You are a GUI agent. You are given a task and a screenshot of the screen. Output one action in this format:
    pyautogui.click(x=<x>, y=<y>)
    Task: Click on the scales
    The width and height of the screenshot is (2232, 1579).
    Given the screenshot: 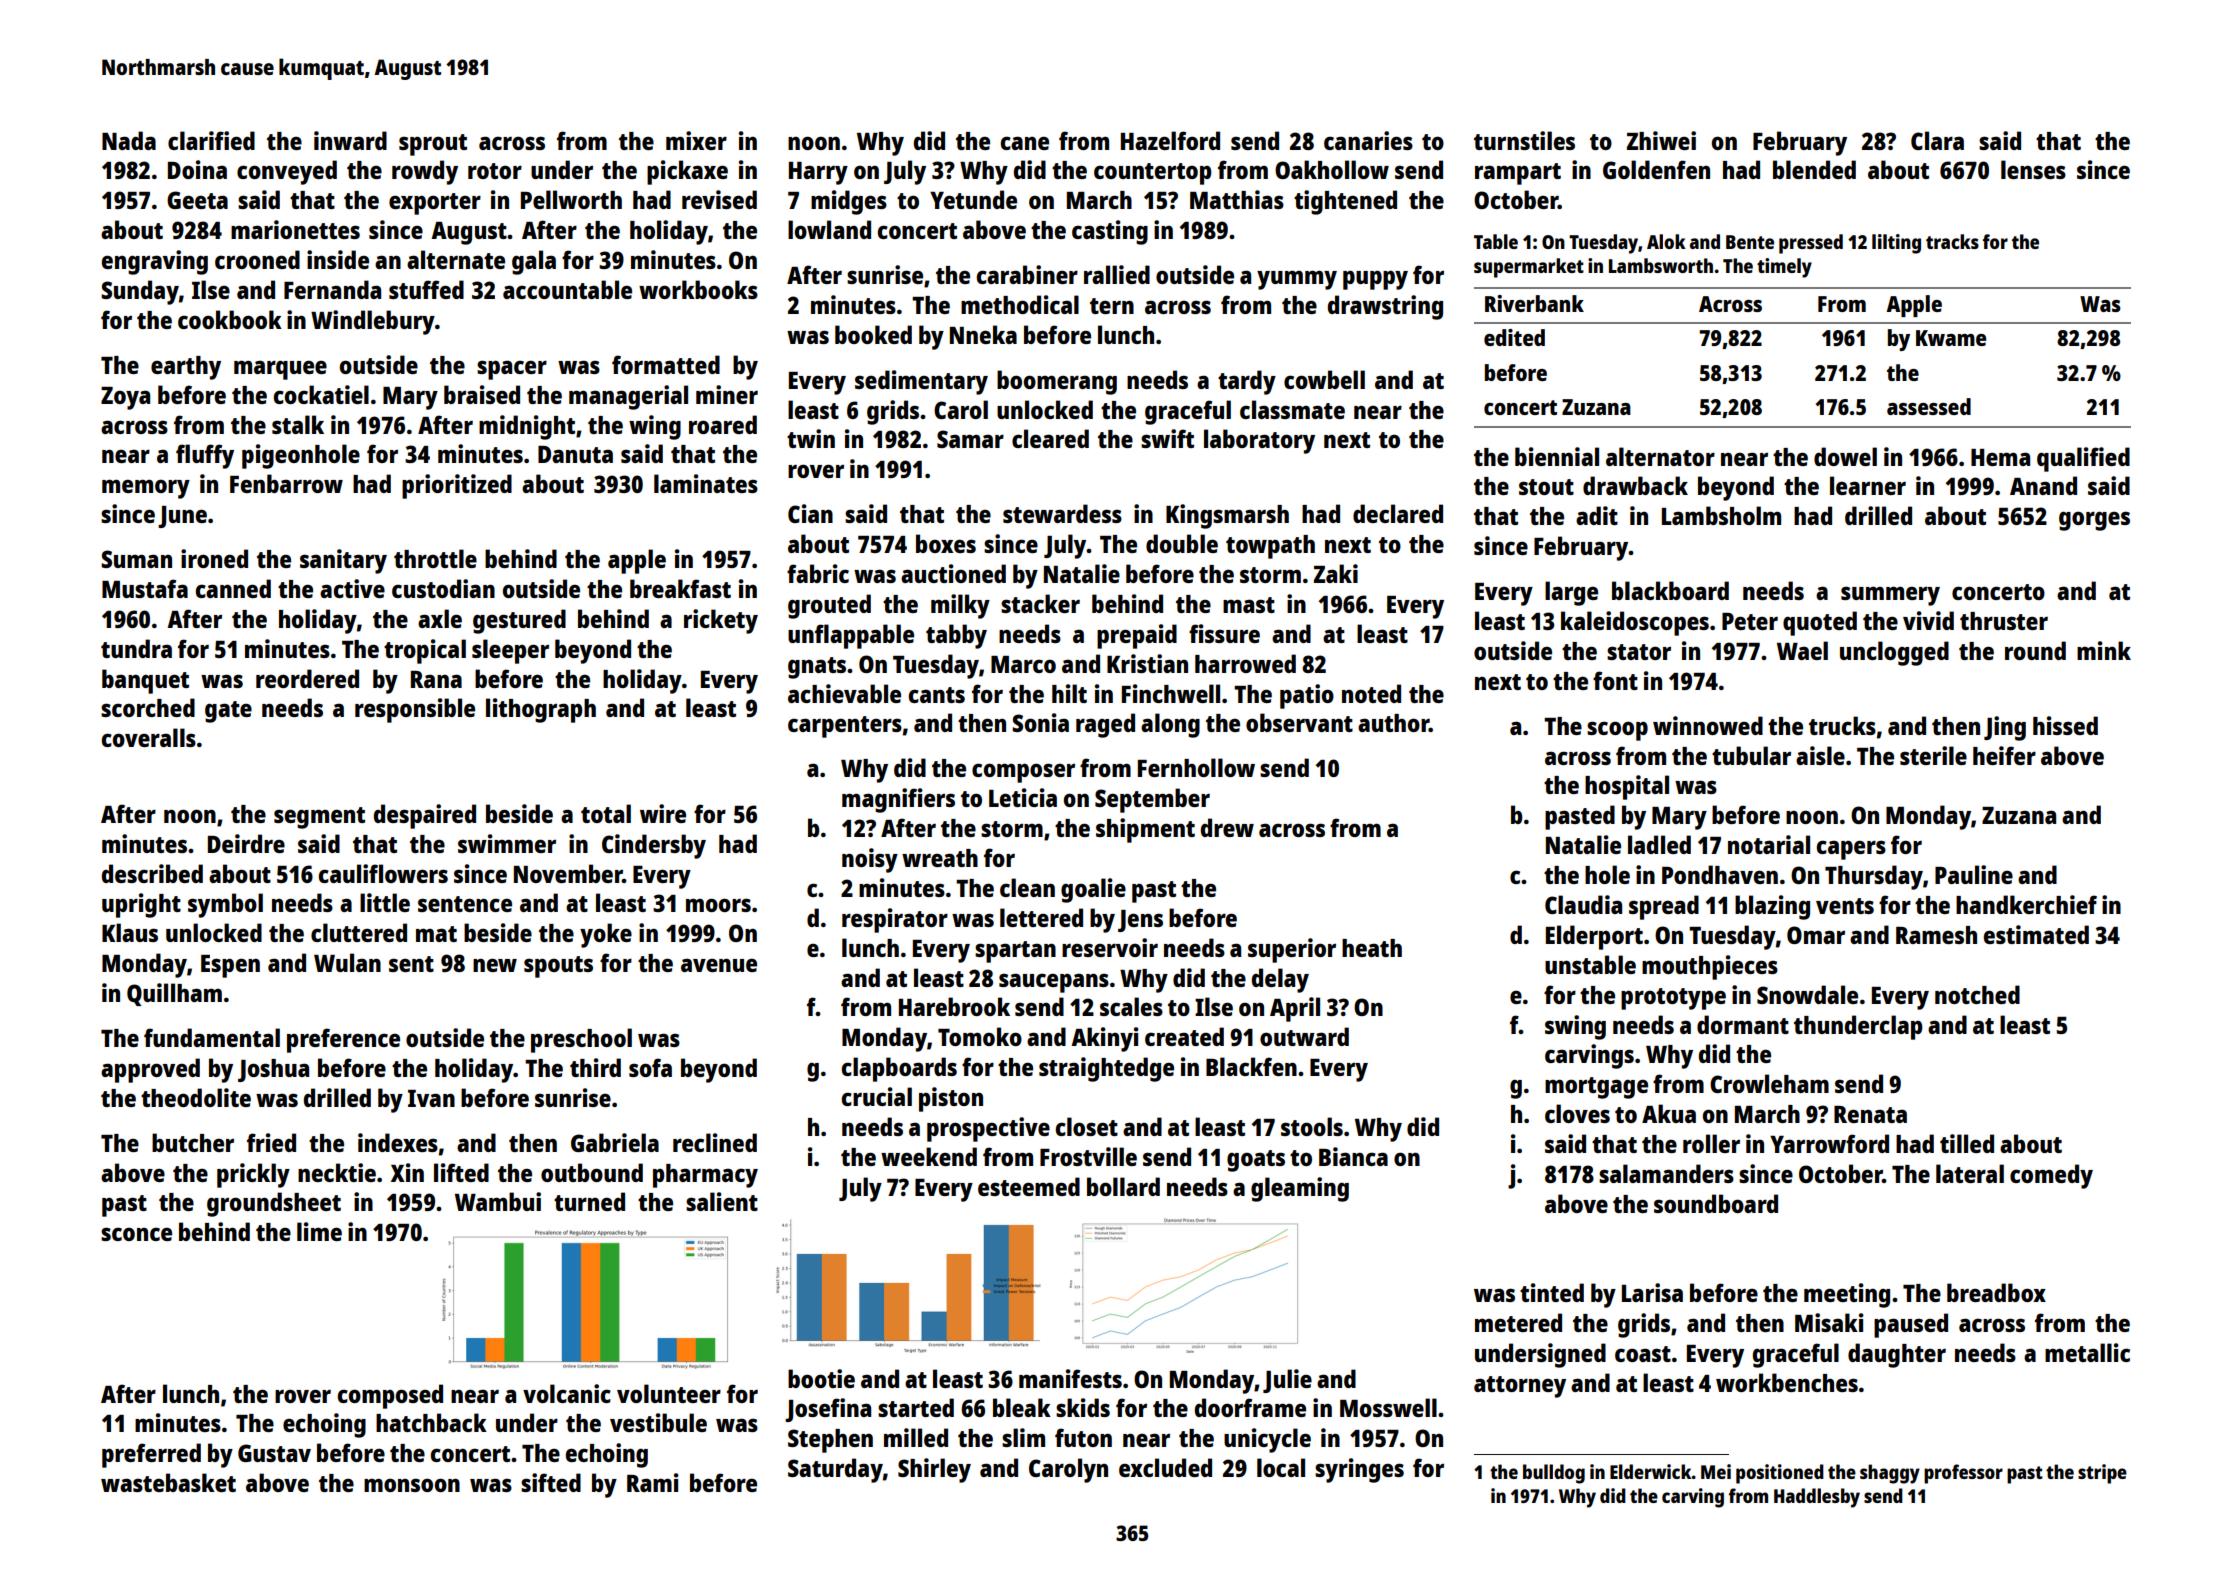 What is the action you would take?
    pyautogui.click(x=1131, y=1006)
